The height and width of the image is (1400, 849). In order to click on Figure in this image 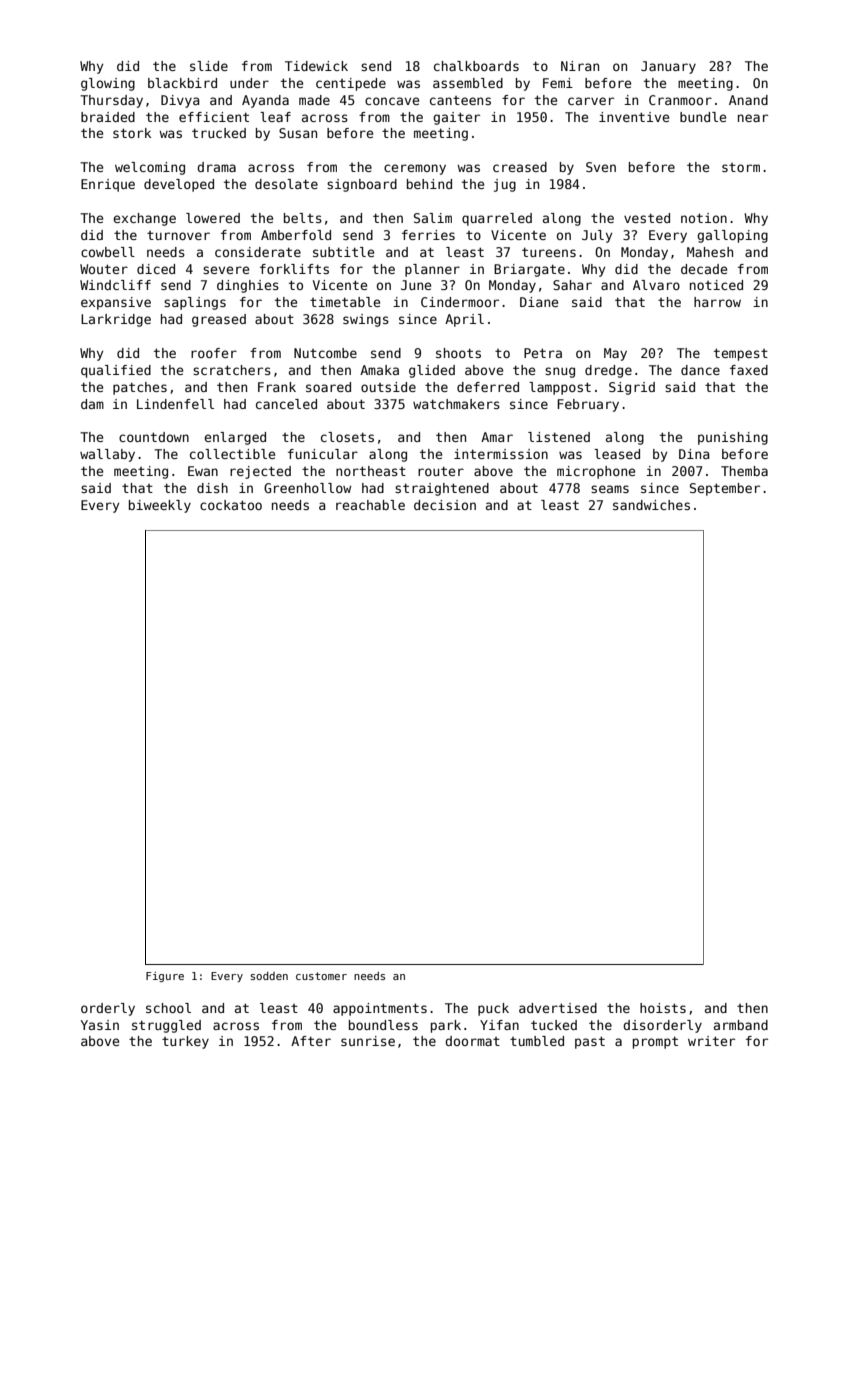, I will do `click(165, 977)`.
